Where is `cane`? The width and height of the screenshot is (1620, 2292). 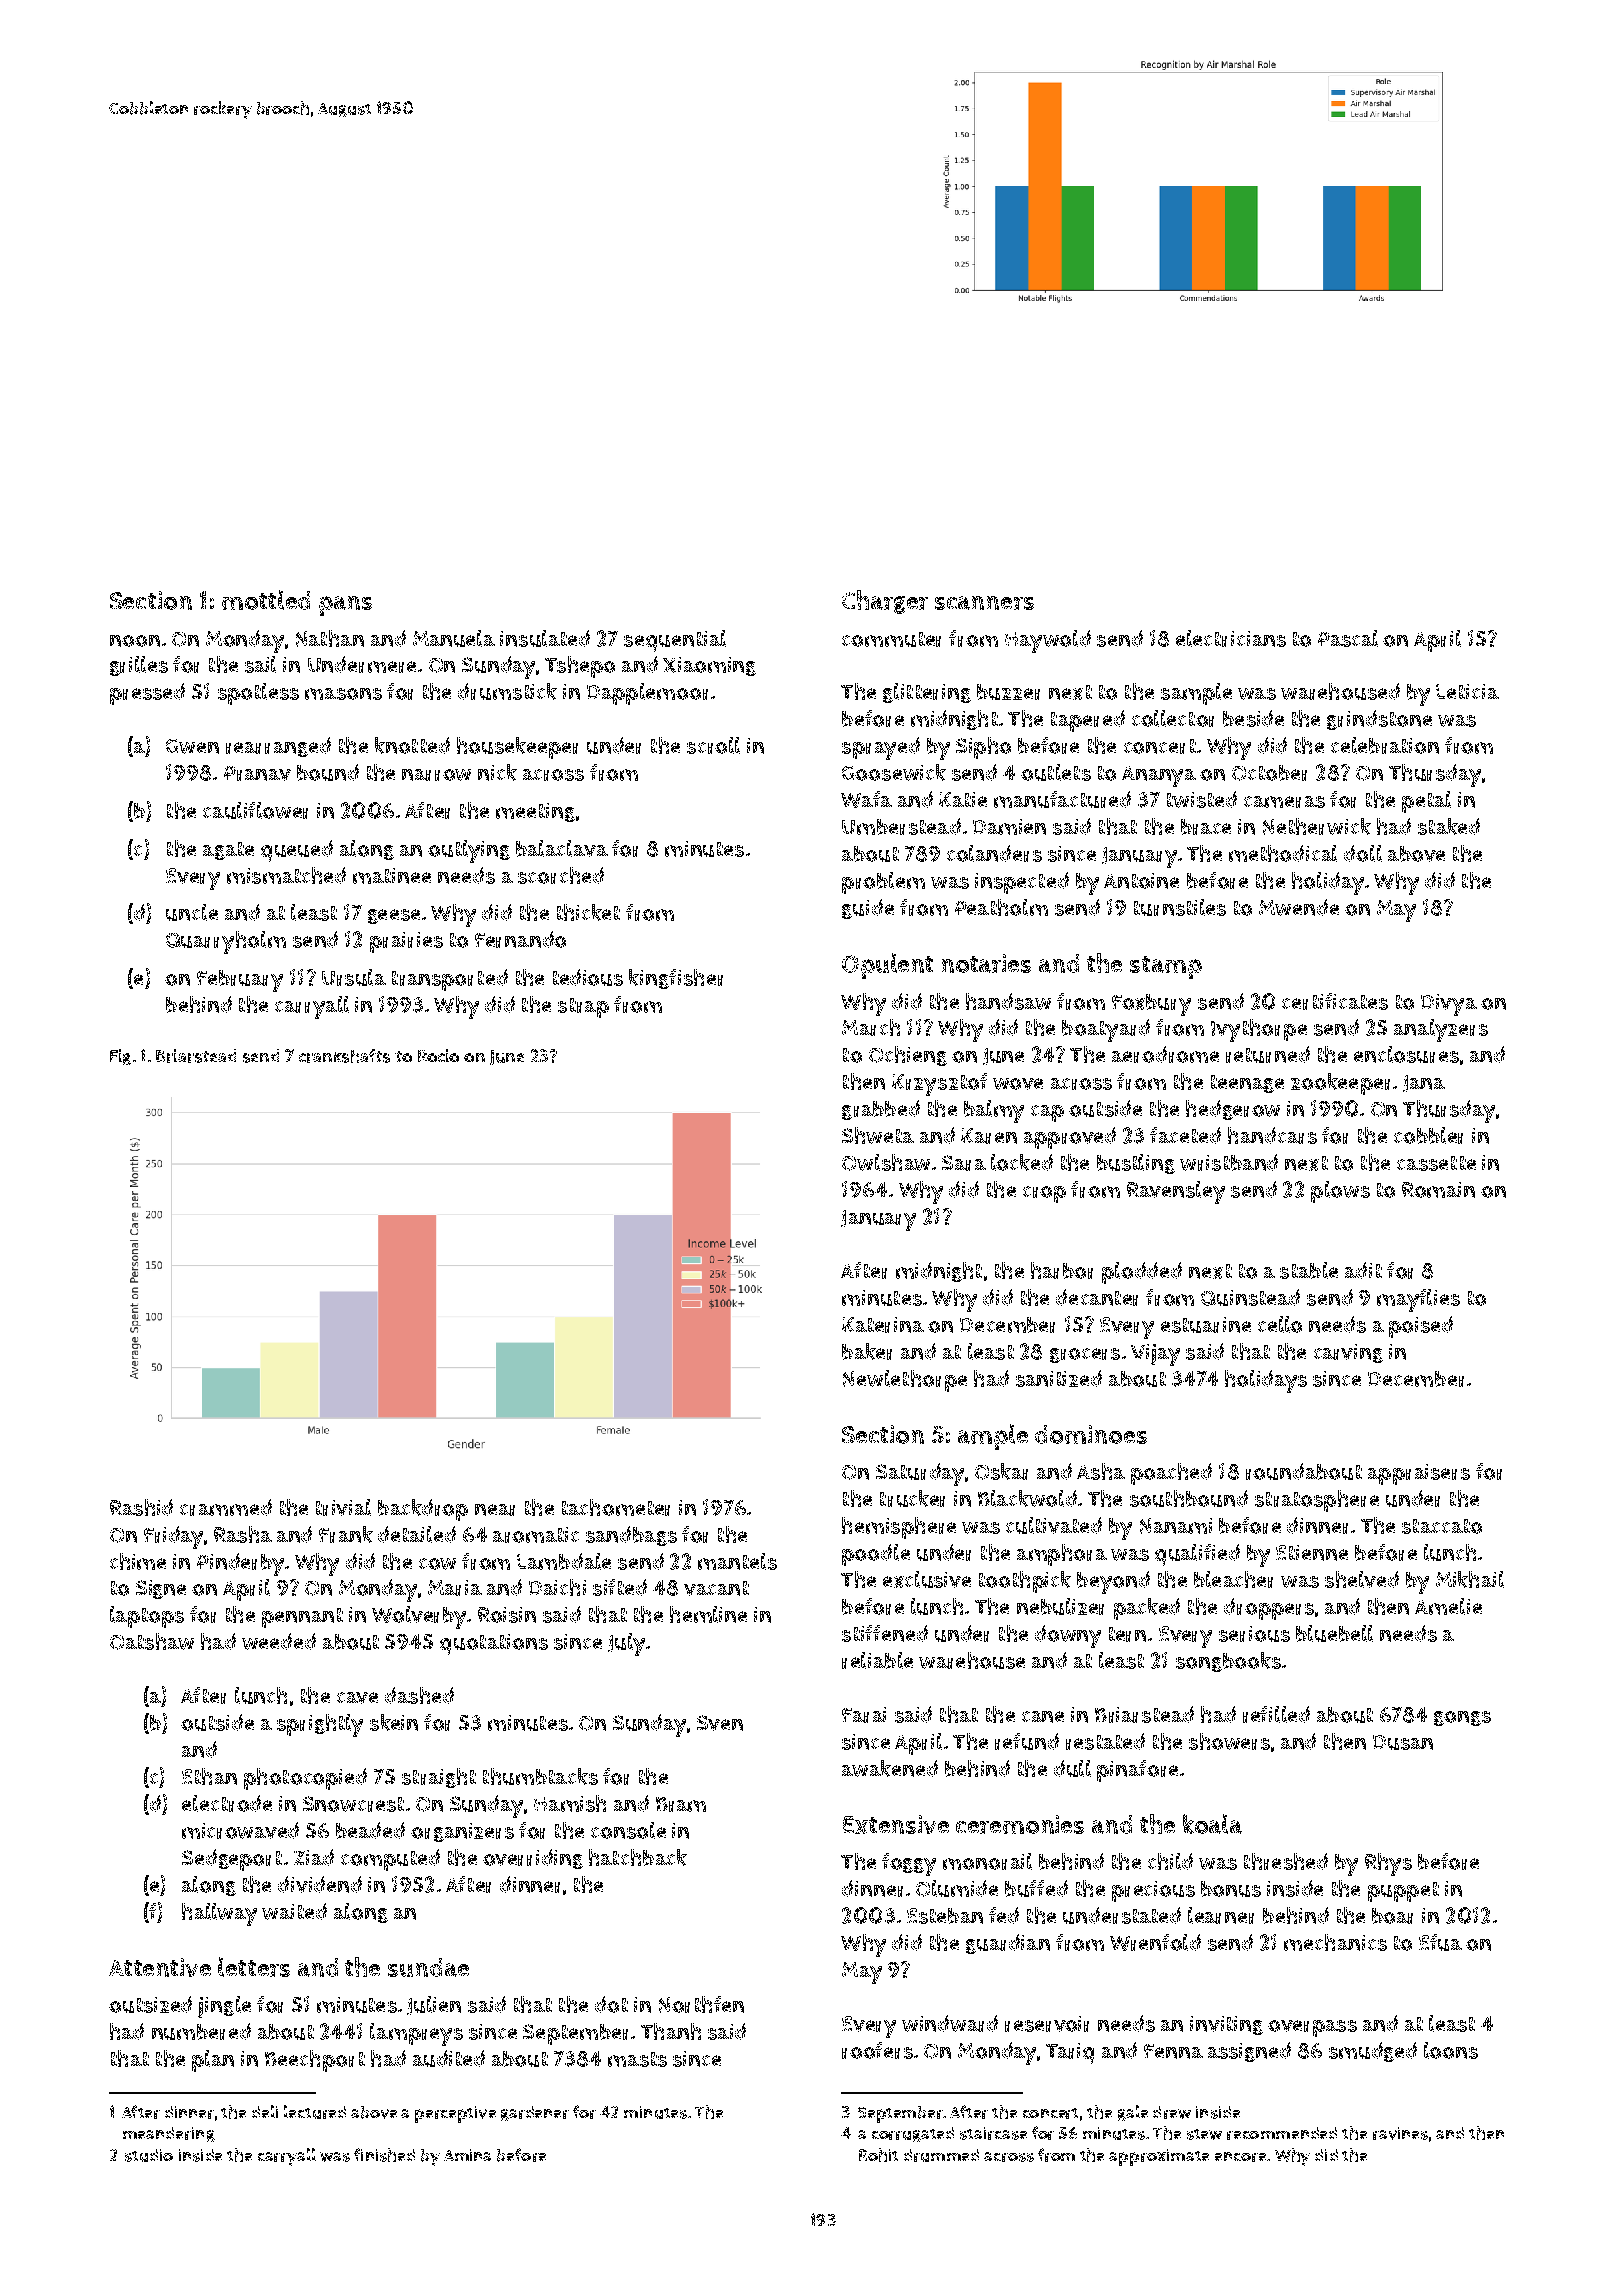 cane is located at coordinates (1043, 1717).
